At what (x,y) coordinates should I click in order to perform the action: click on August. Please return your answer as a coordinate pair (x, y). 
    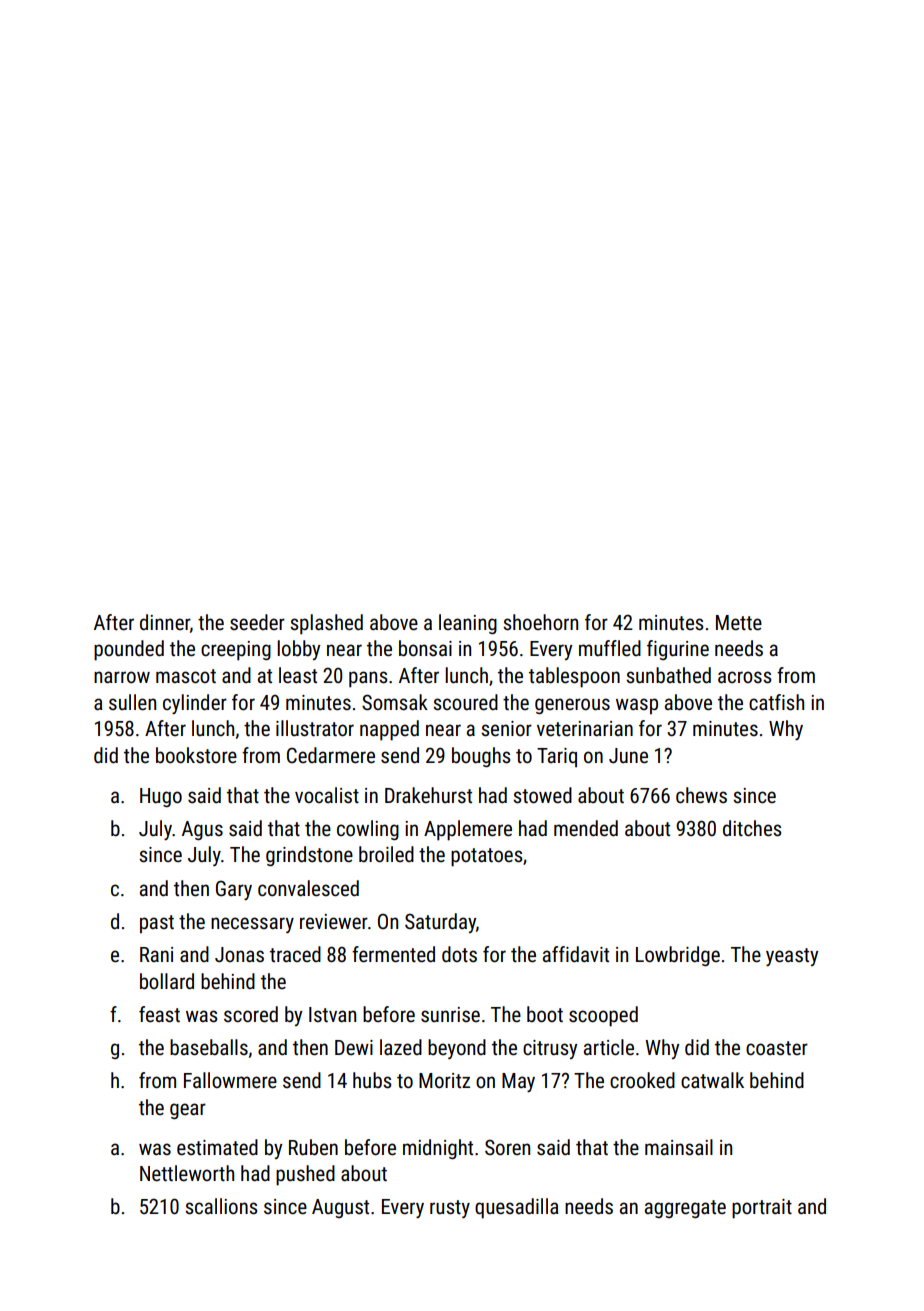
    Looking at the image, I should click on (340, 1208).
